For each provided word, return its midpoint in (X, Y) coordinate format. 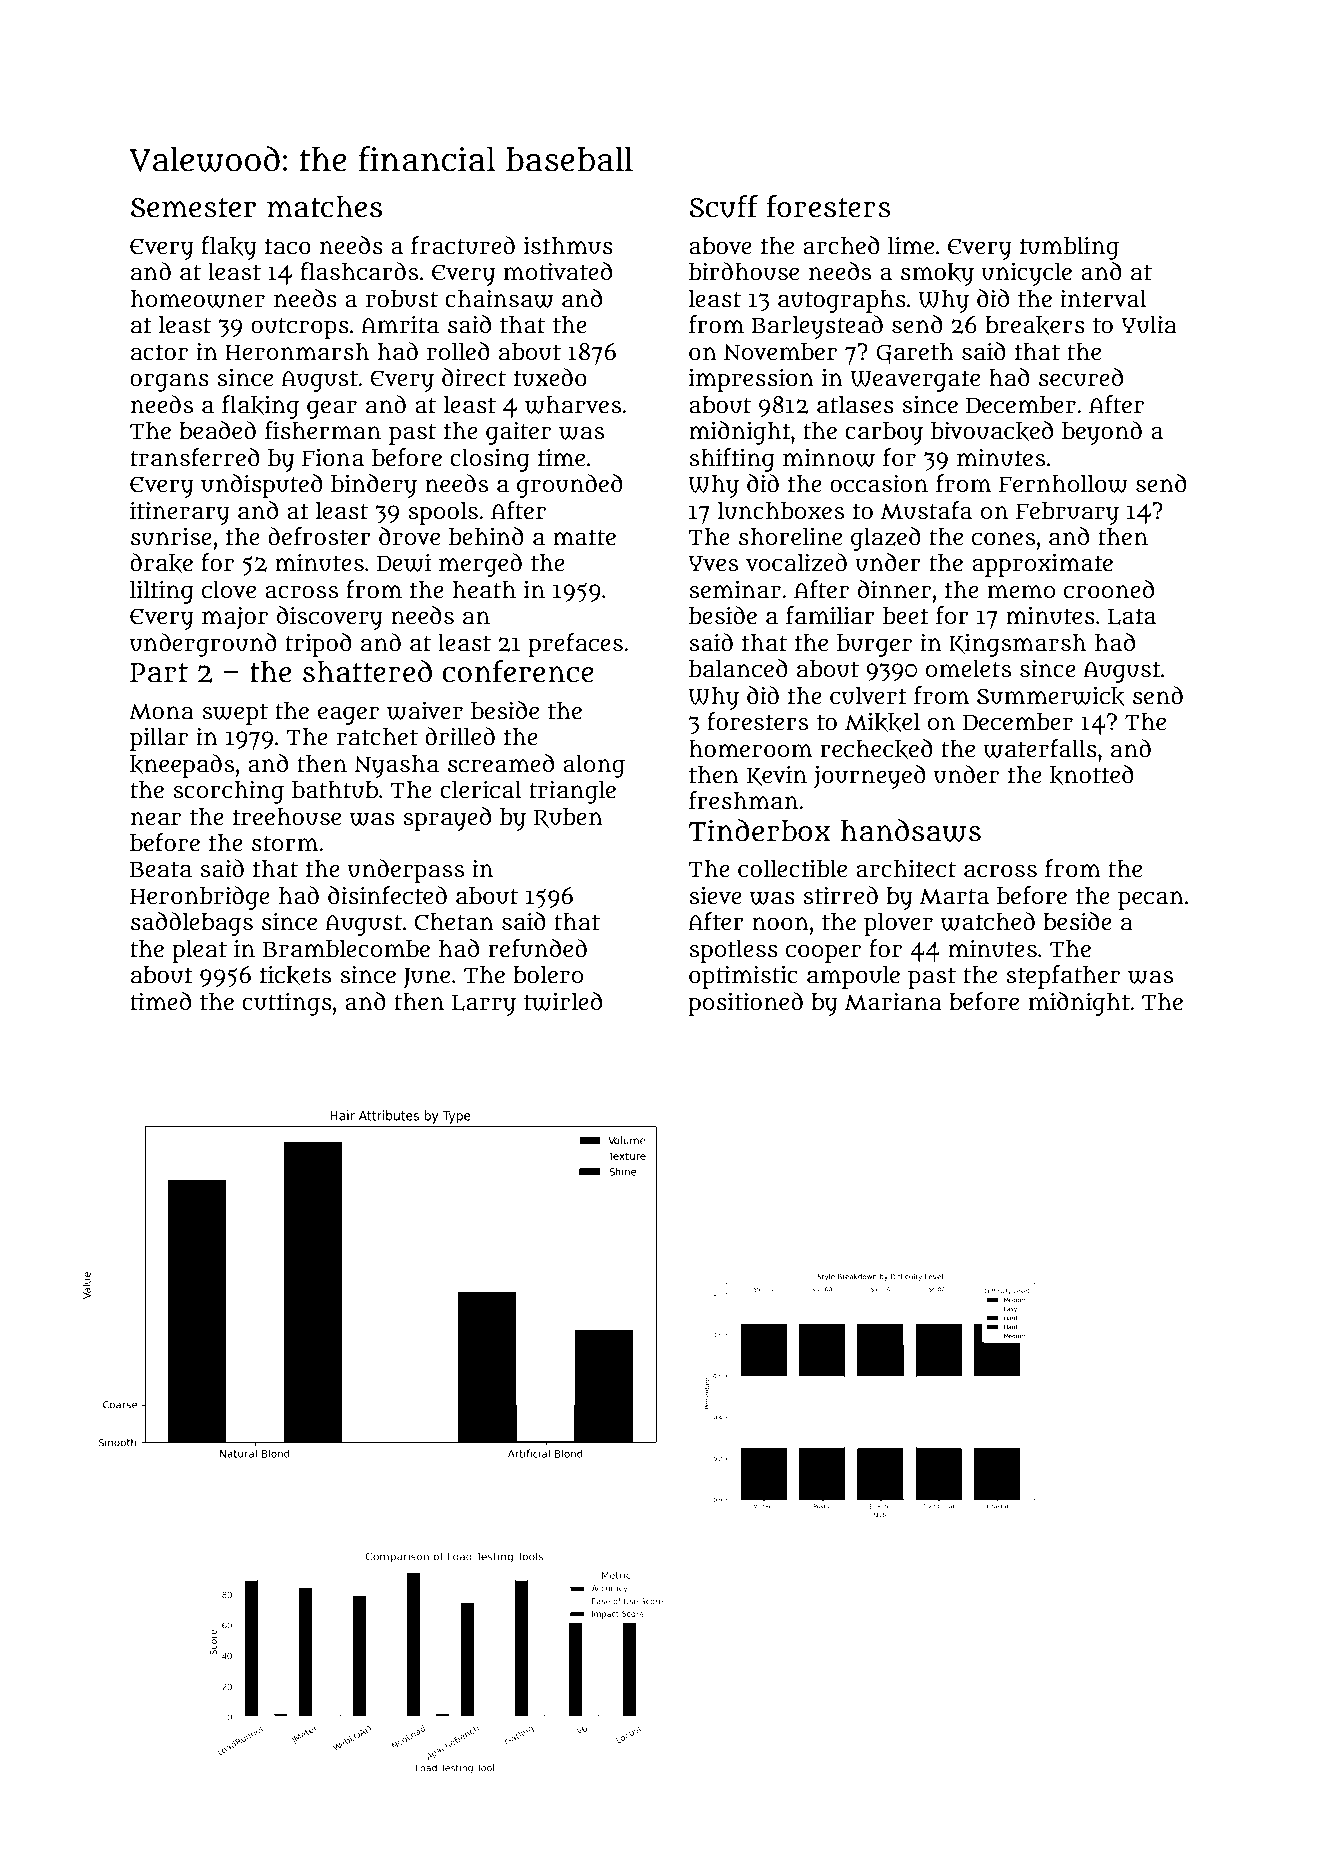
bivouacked (992, 431)
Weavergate (915, 381)
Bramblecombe (346, 948)
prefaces (575, 645)
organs (169, 382)
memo (1021, 592)
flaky (229, 248)
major (235, 618)
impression (751, 380)
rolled (458, 351)
